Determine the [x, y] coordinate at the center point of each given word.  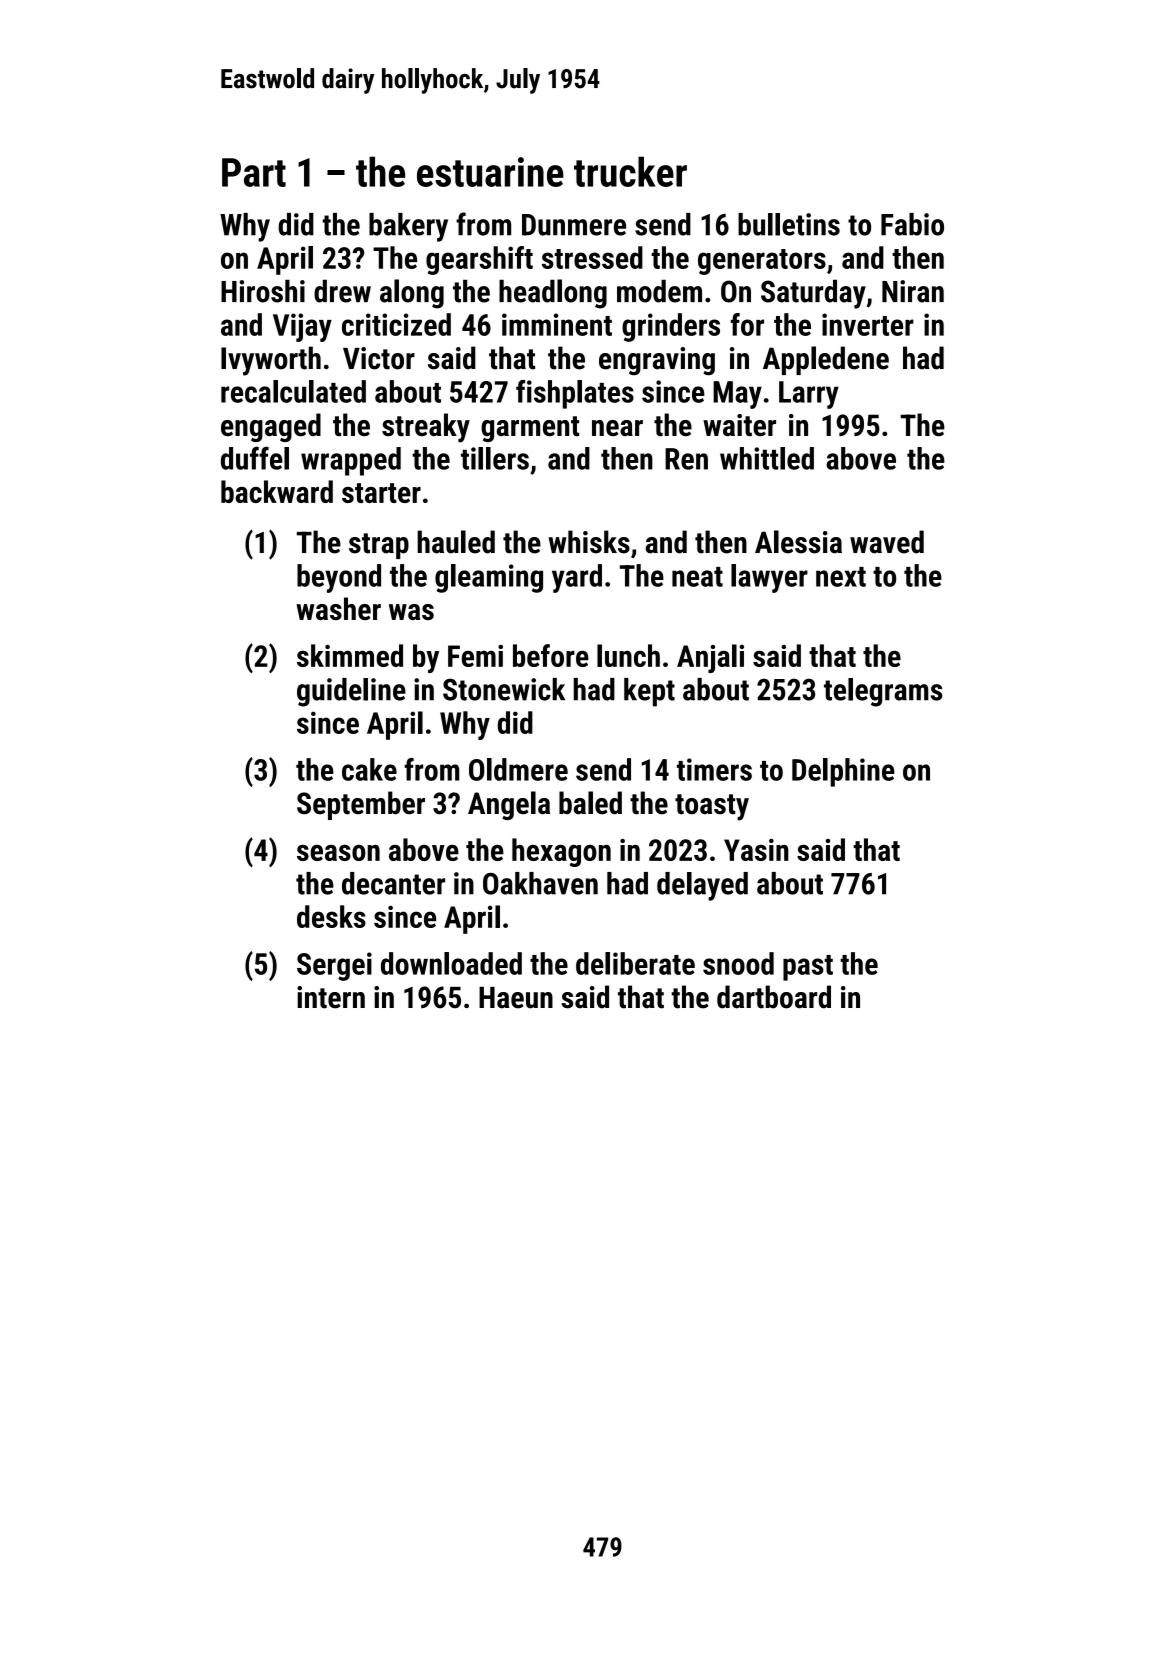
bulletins [789, 224]
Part [254, 172]
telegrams [883, 692]
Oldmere [518, 769]
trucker [630, 171]
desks [331, 916]
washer [338, 608]
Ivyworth [271, 361]
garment [530, 429]
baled [590, 803]
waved [887, 542]
